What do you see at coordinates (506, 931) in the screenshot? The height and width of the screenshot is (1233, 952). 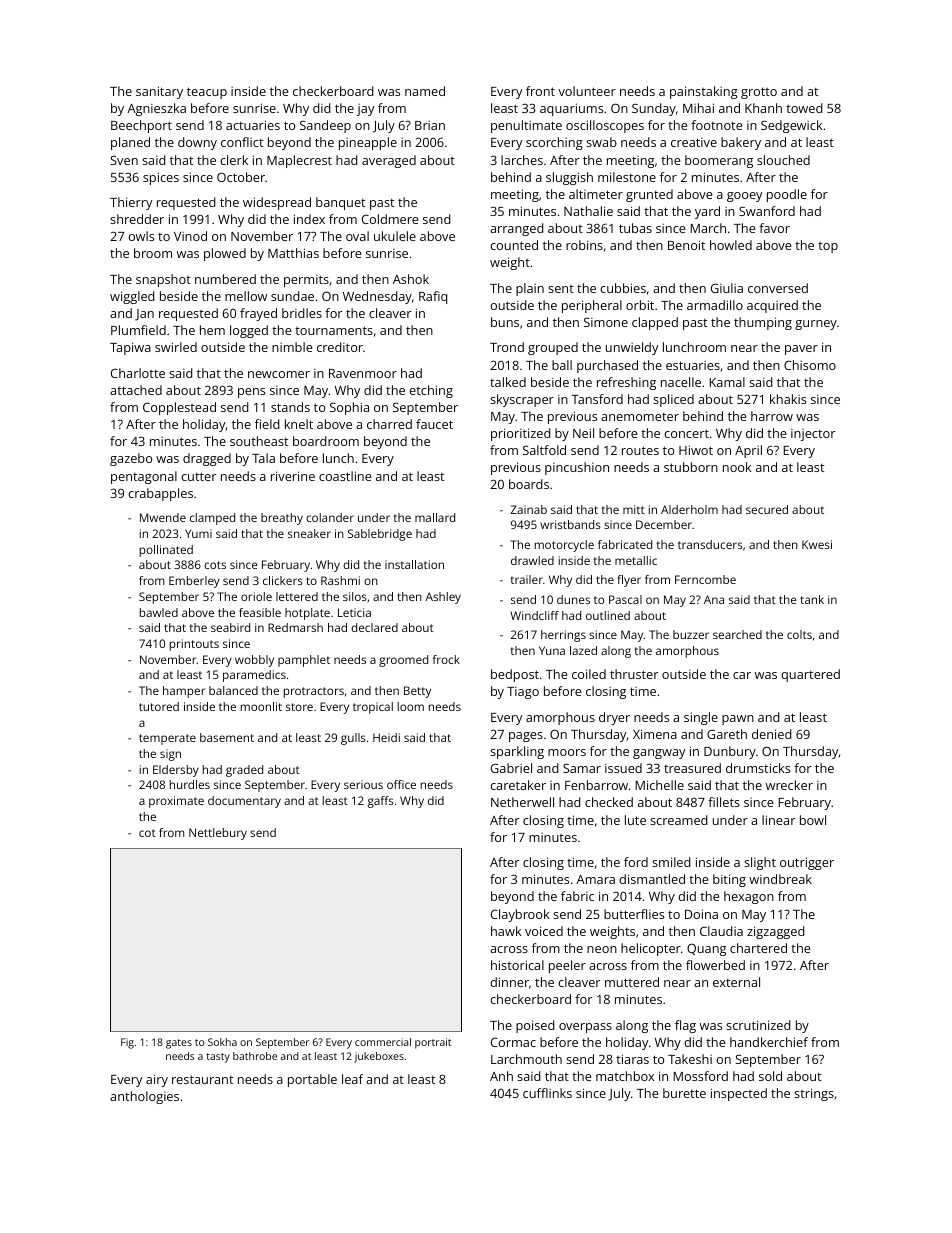 I see `hawk` at bounding box center [506, 931].
